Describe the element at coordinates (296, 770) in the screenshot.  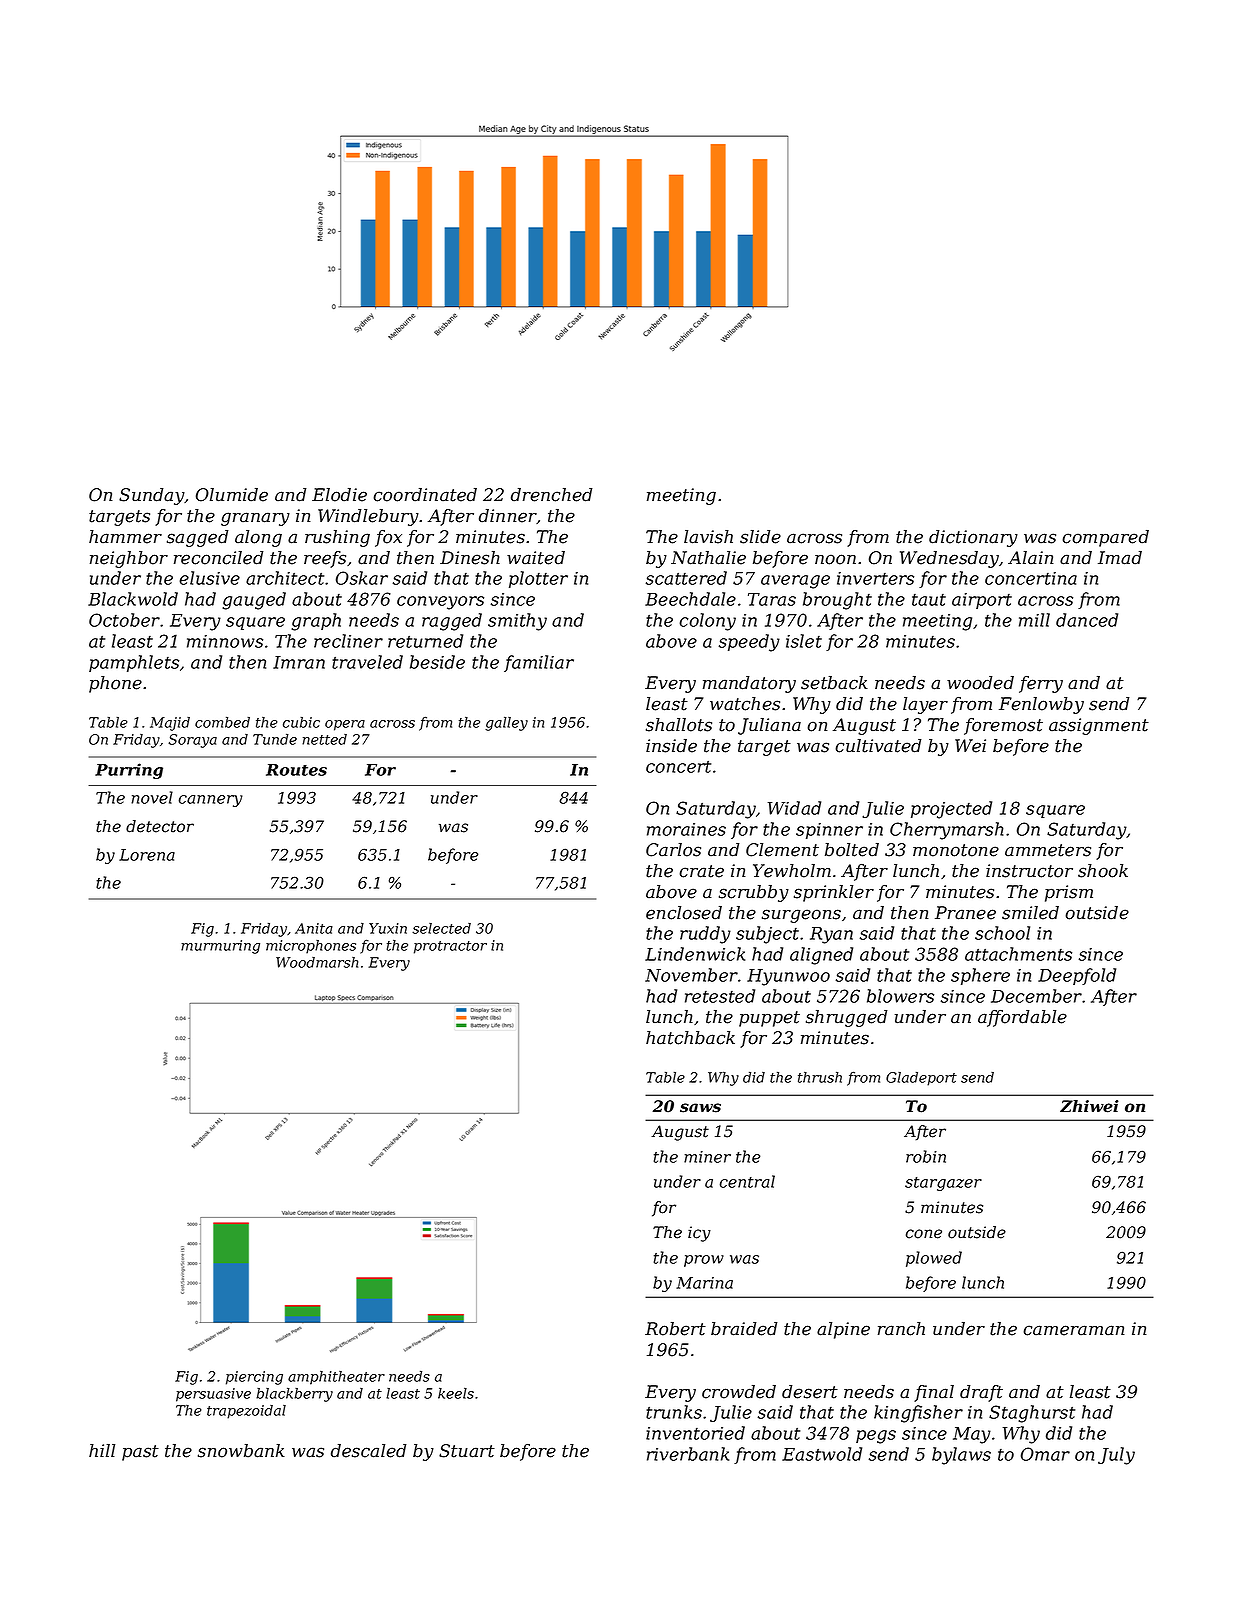
I see `Routes` at that location.
